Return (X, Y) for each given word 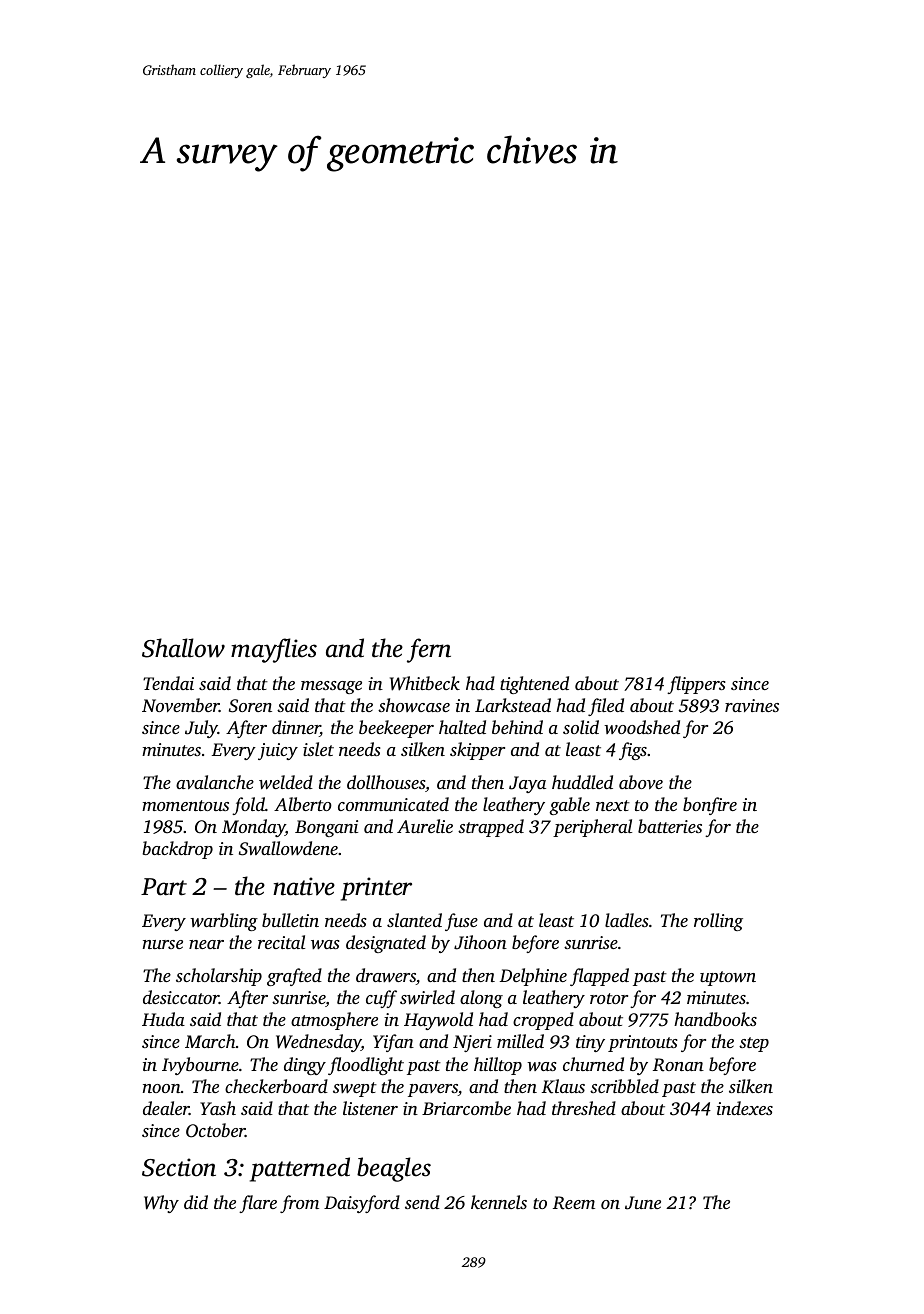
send (422, 1202)
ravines (752, 705)
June (643, 1203)
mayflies (274, 650)
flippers (696, 685)
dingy (305, 1066)
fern (429, 650)
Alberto (303, 804)
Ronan (678, 1065)
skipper (477, 751)
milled (520, 1041)
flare (258, 1204)
